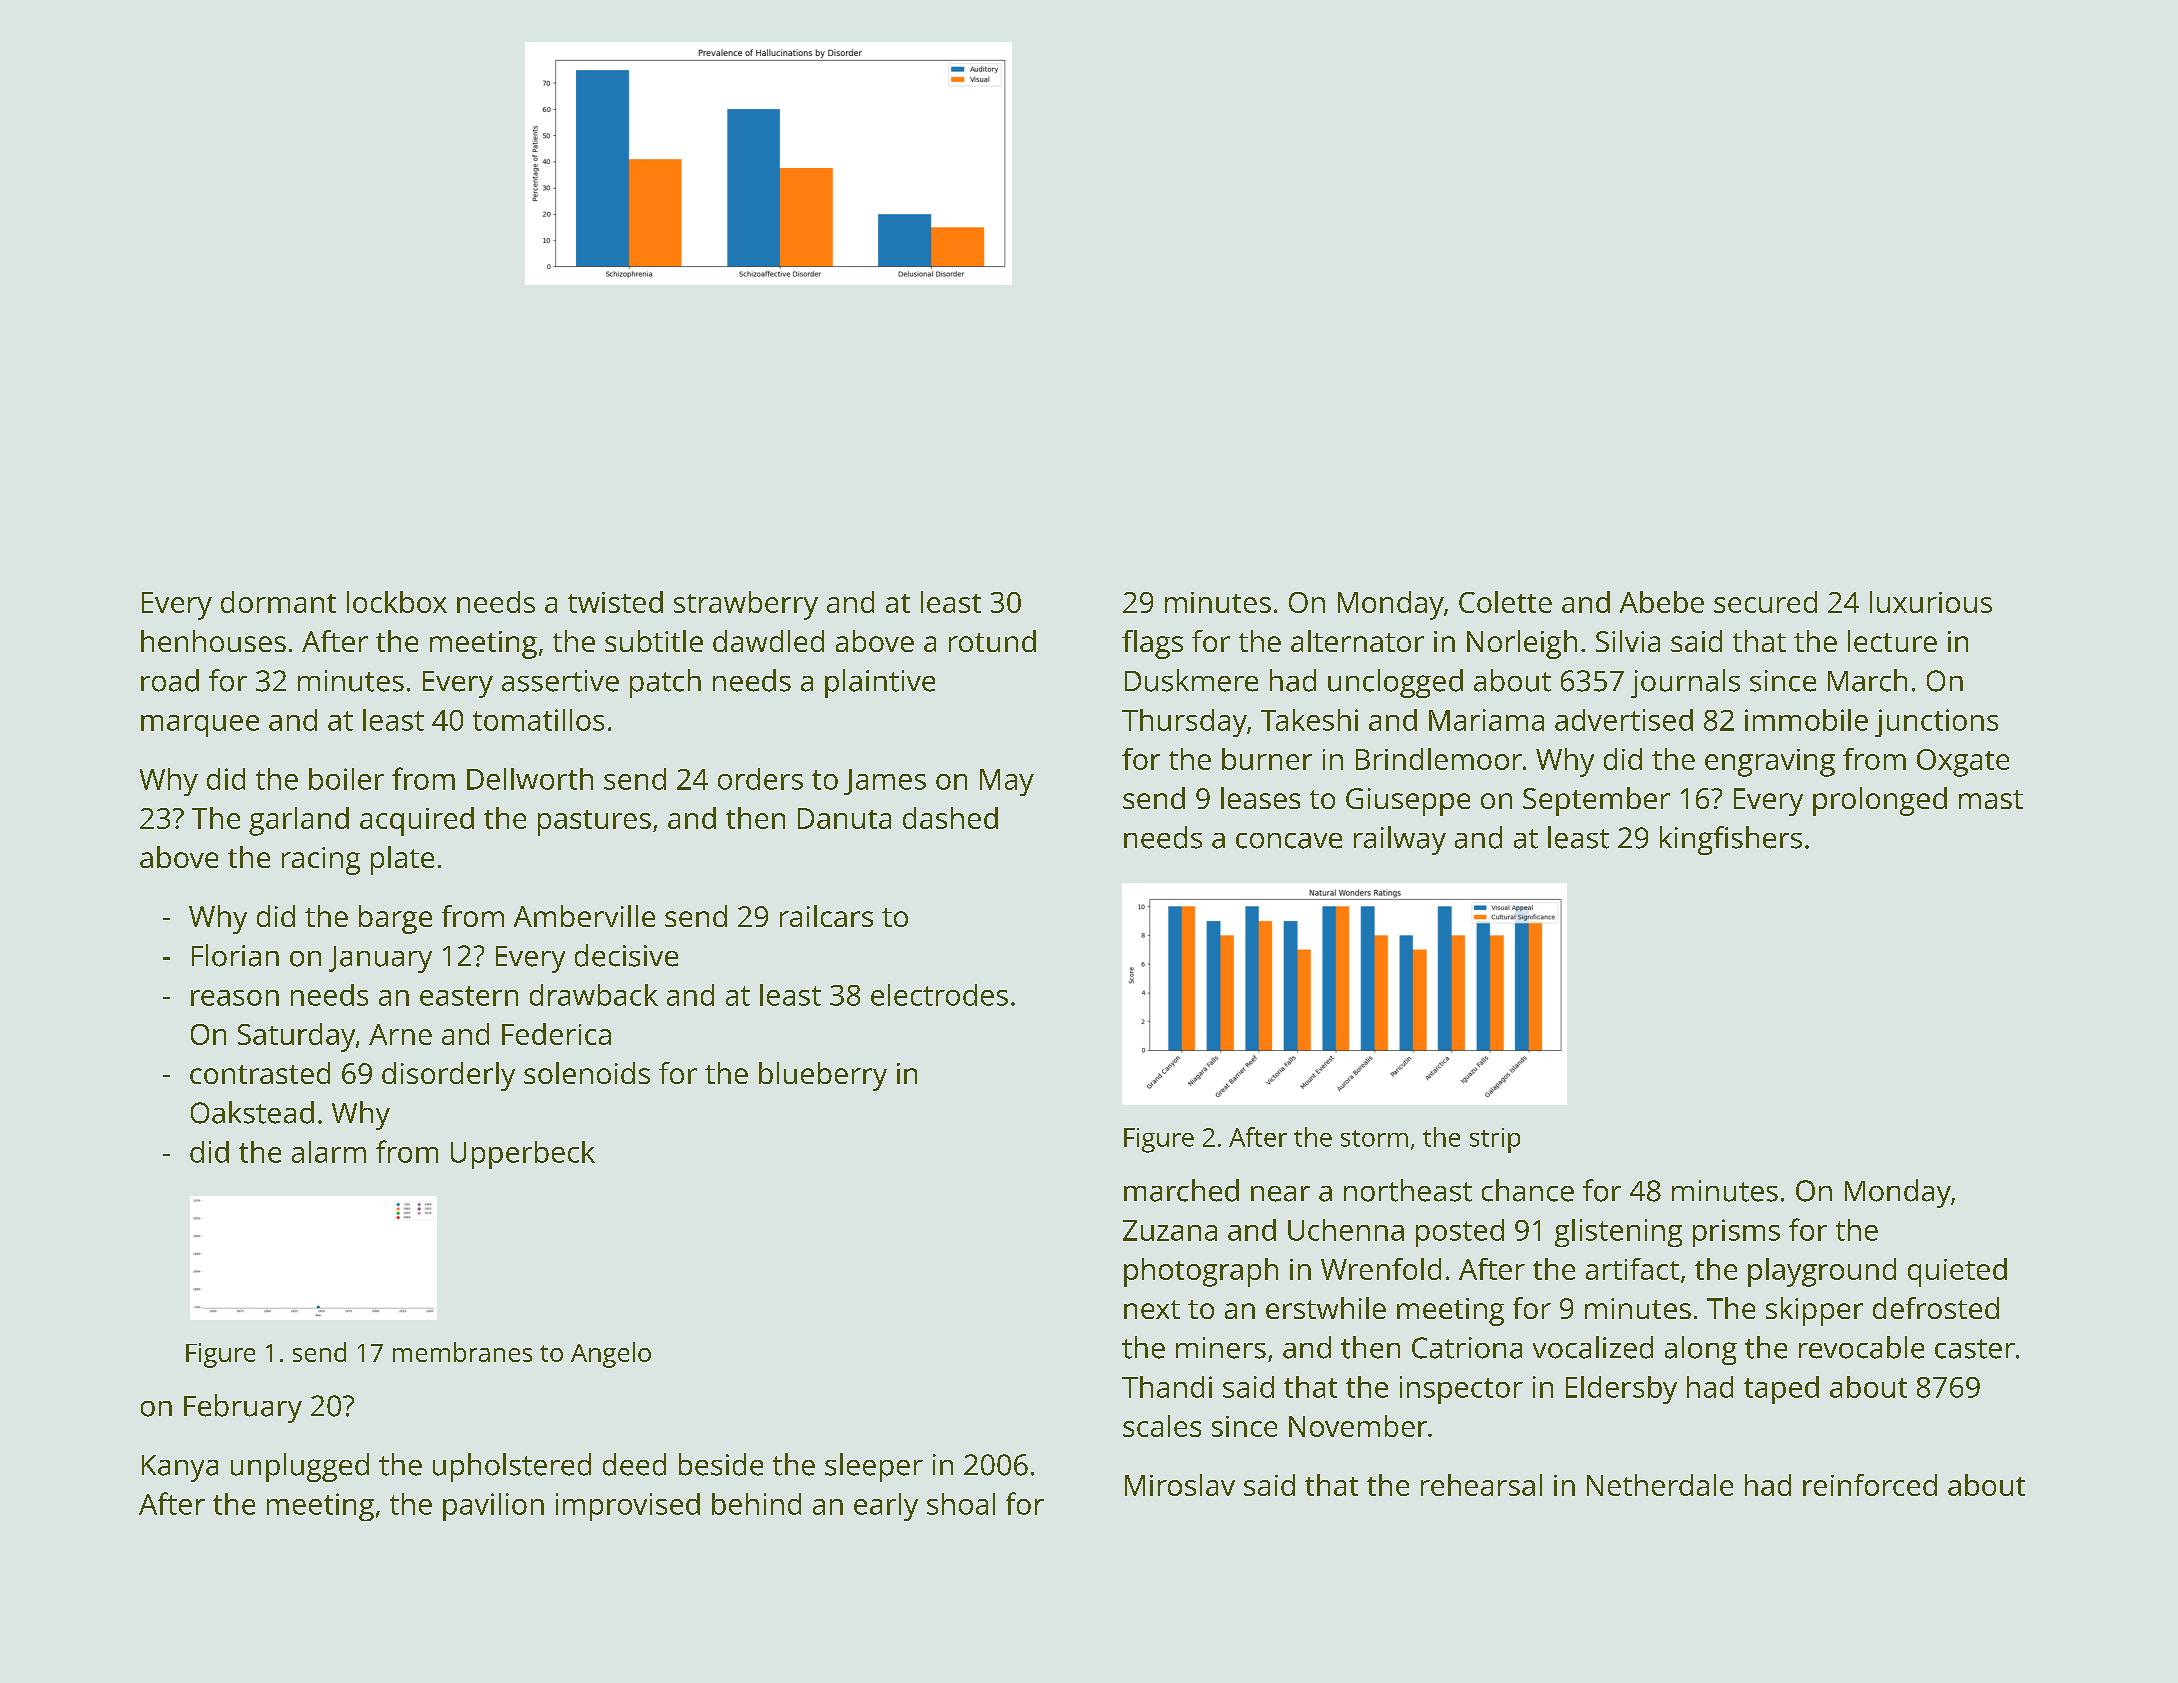  I want to click on skipper, so click(1814, 1311).
